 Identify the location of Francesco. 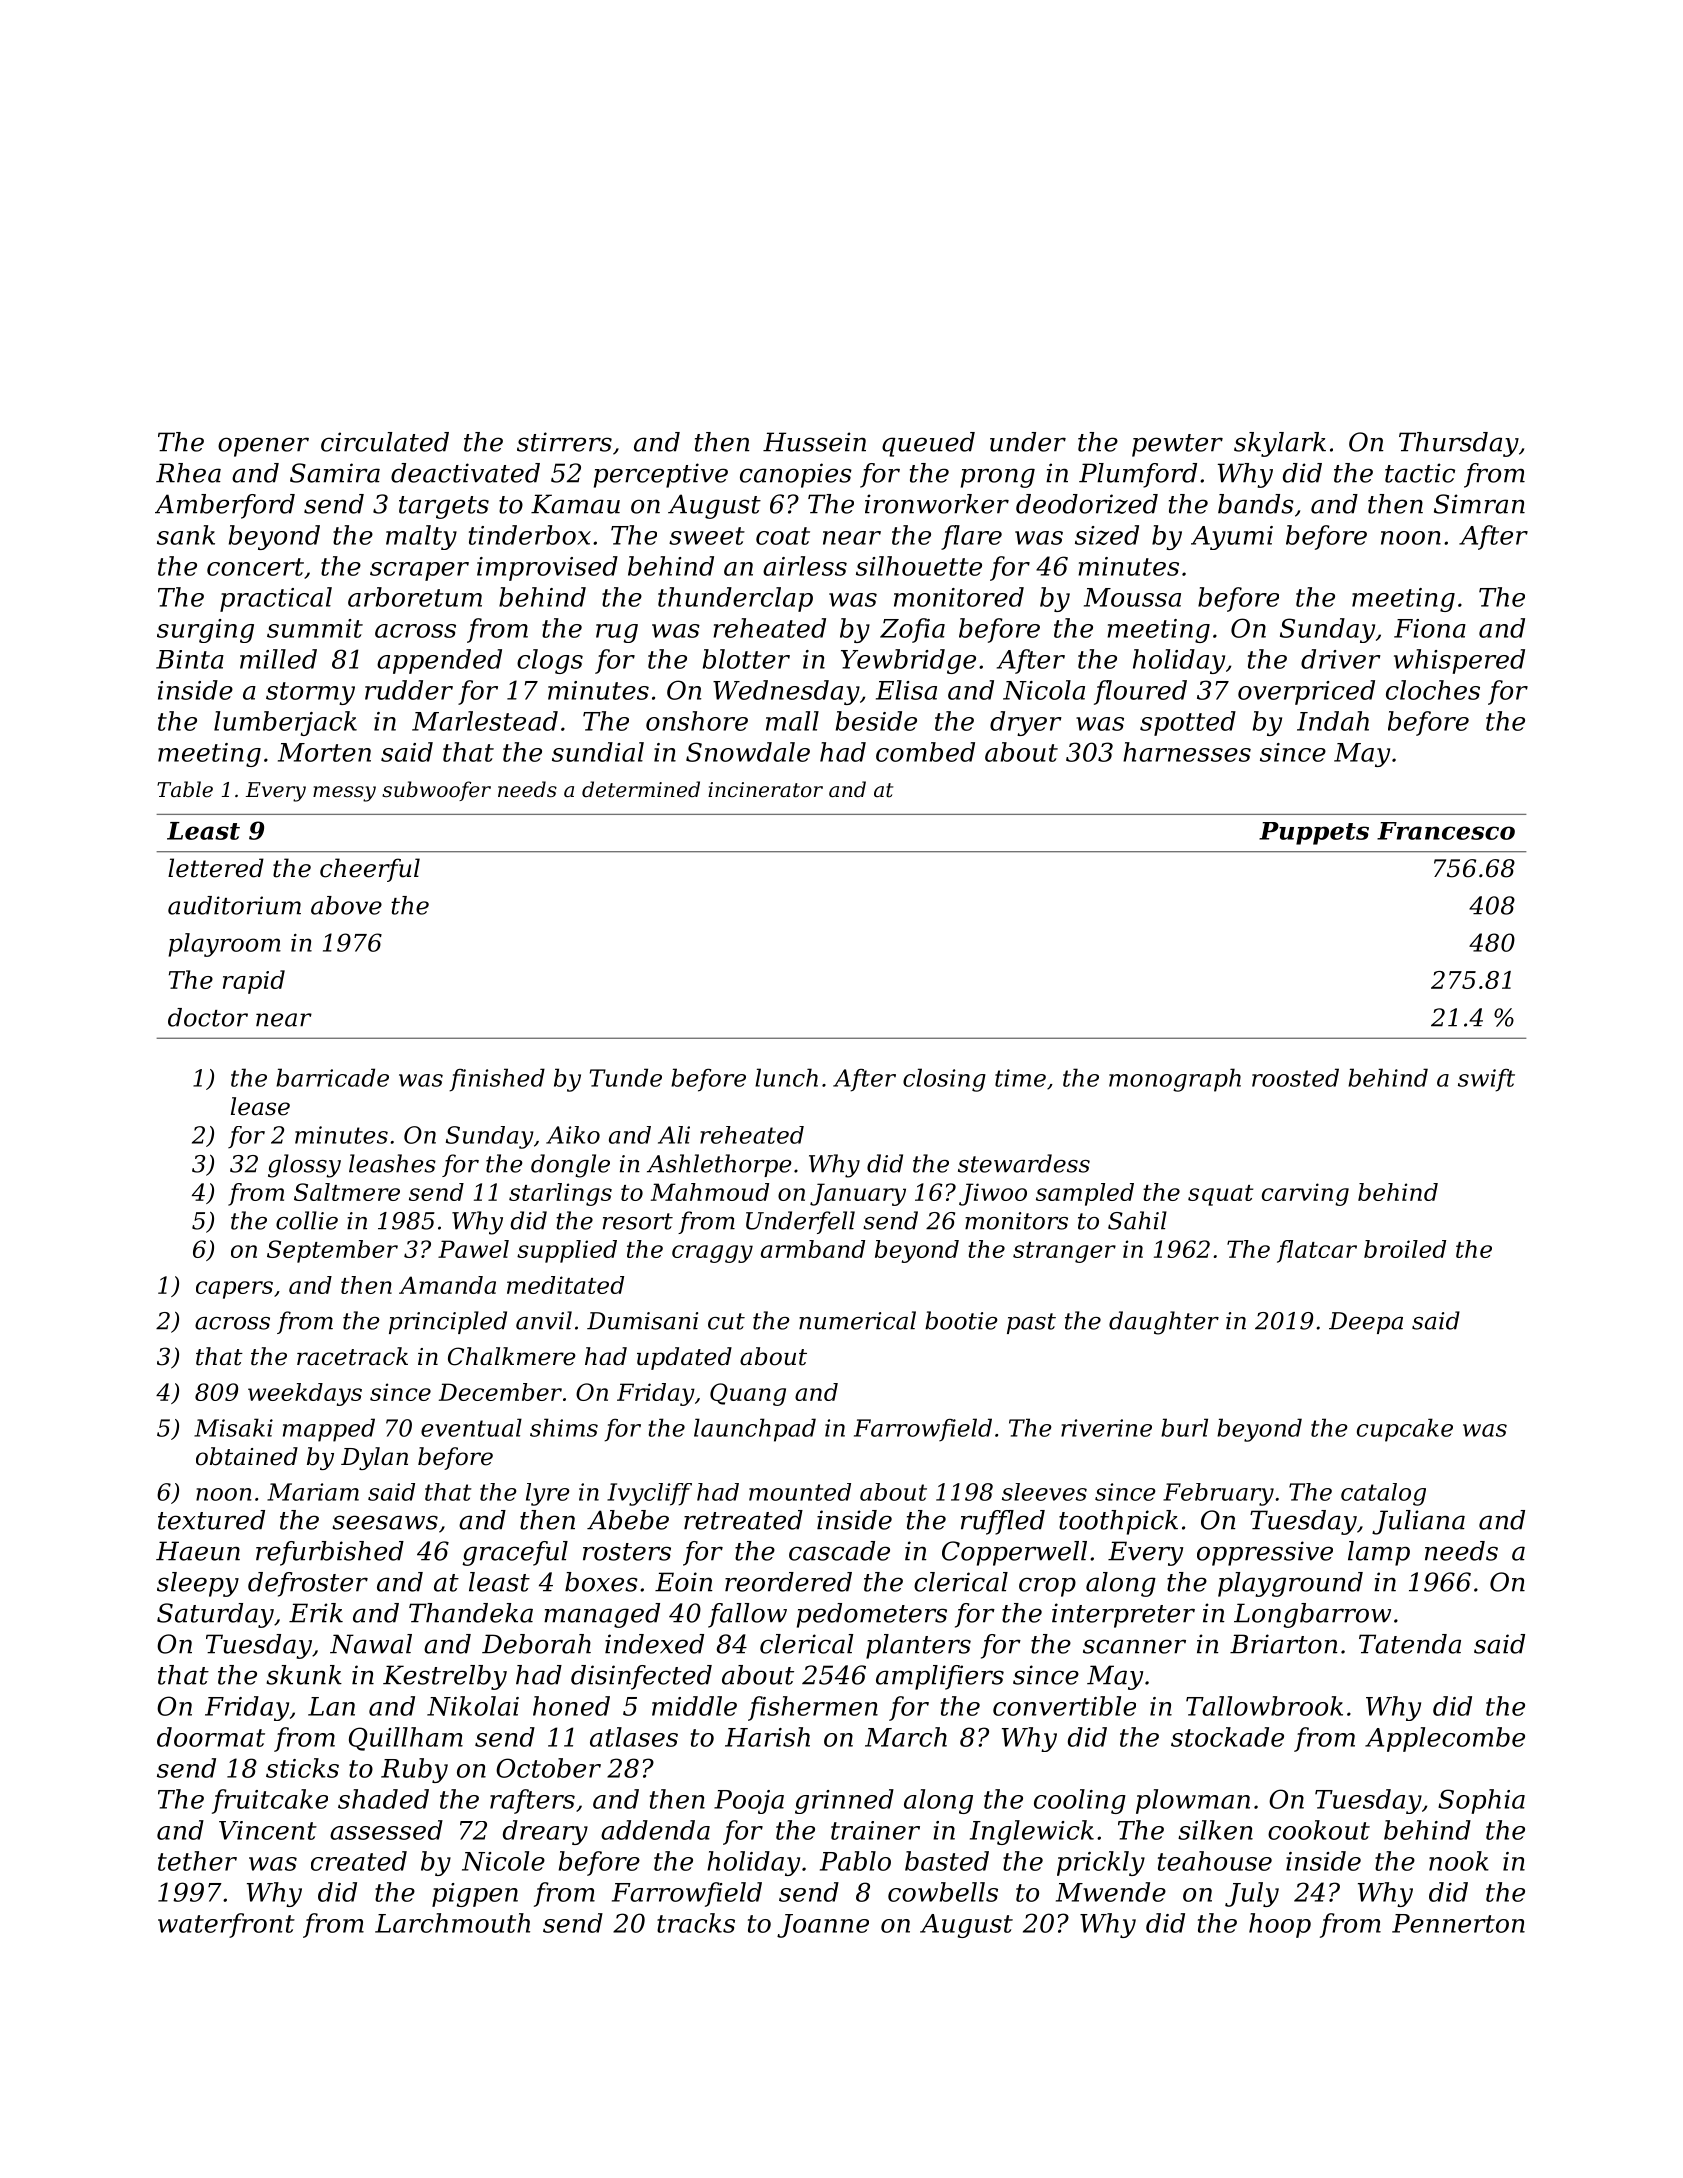
(1446, 831).
